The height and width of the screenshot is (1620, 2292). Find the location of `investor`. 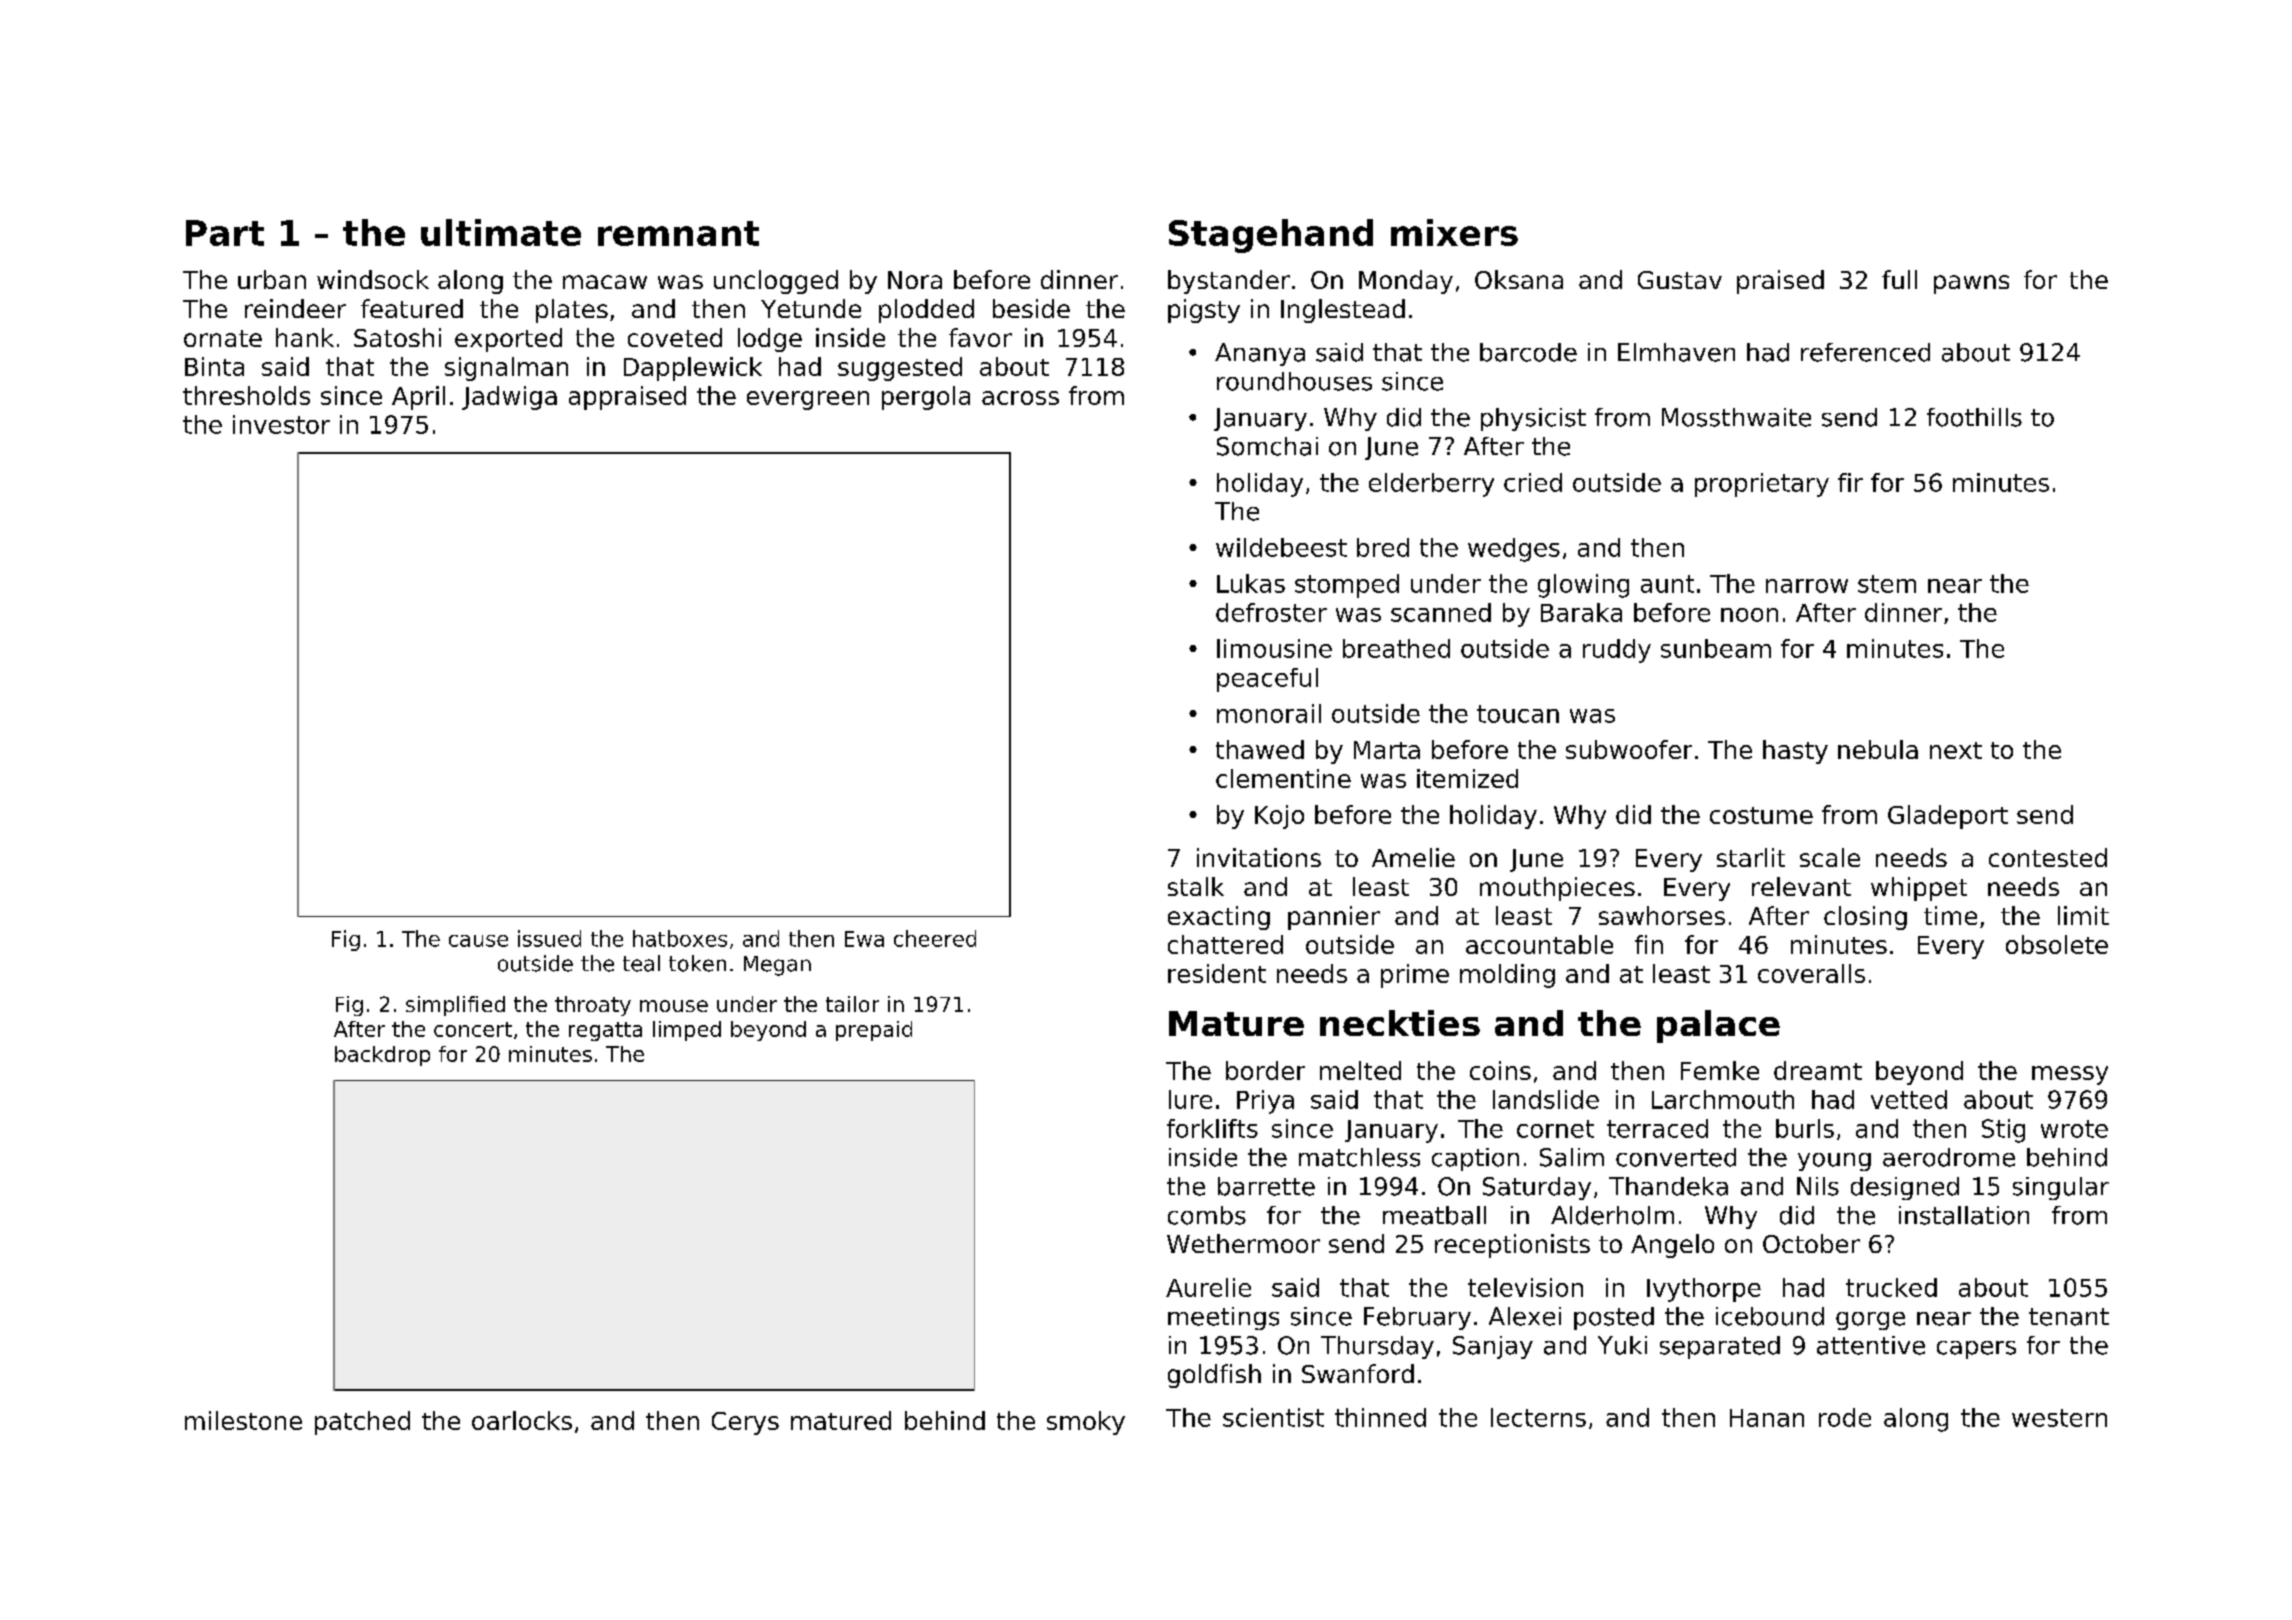

investor is located at coordinates (281, 424).
